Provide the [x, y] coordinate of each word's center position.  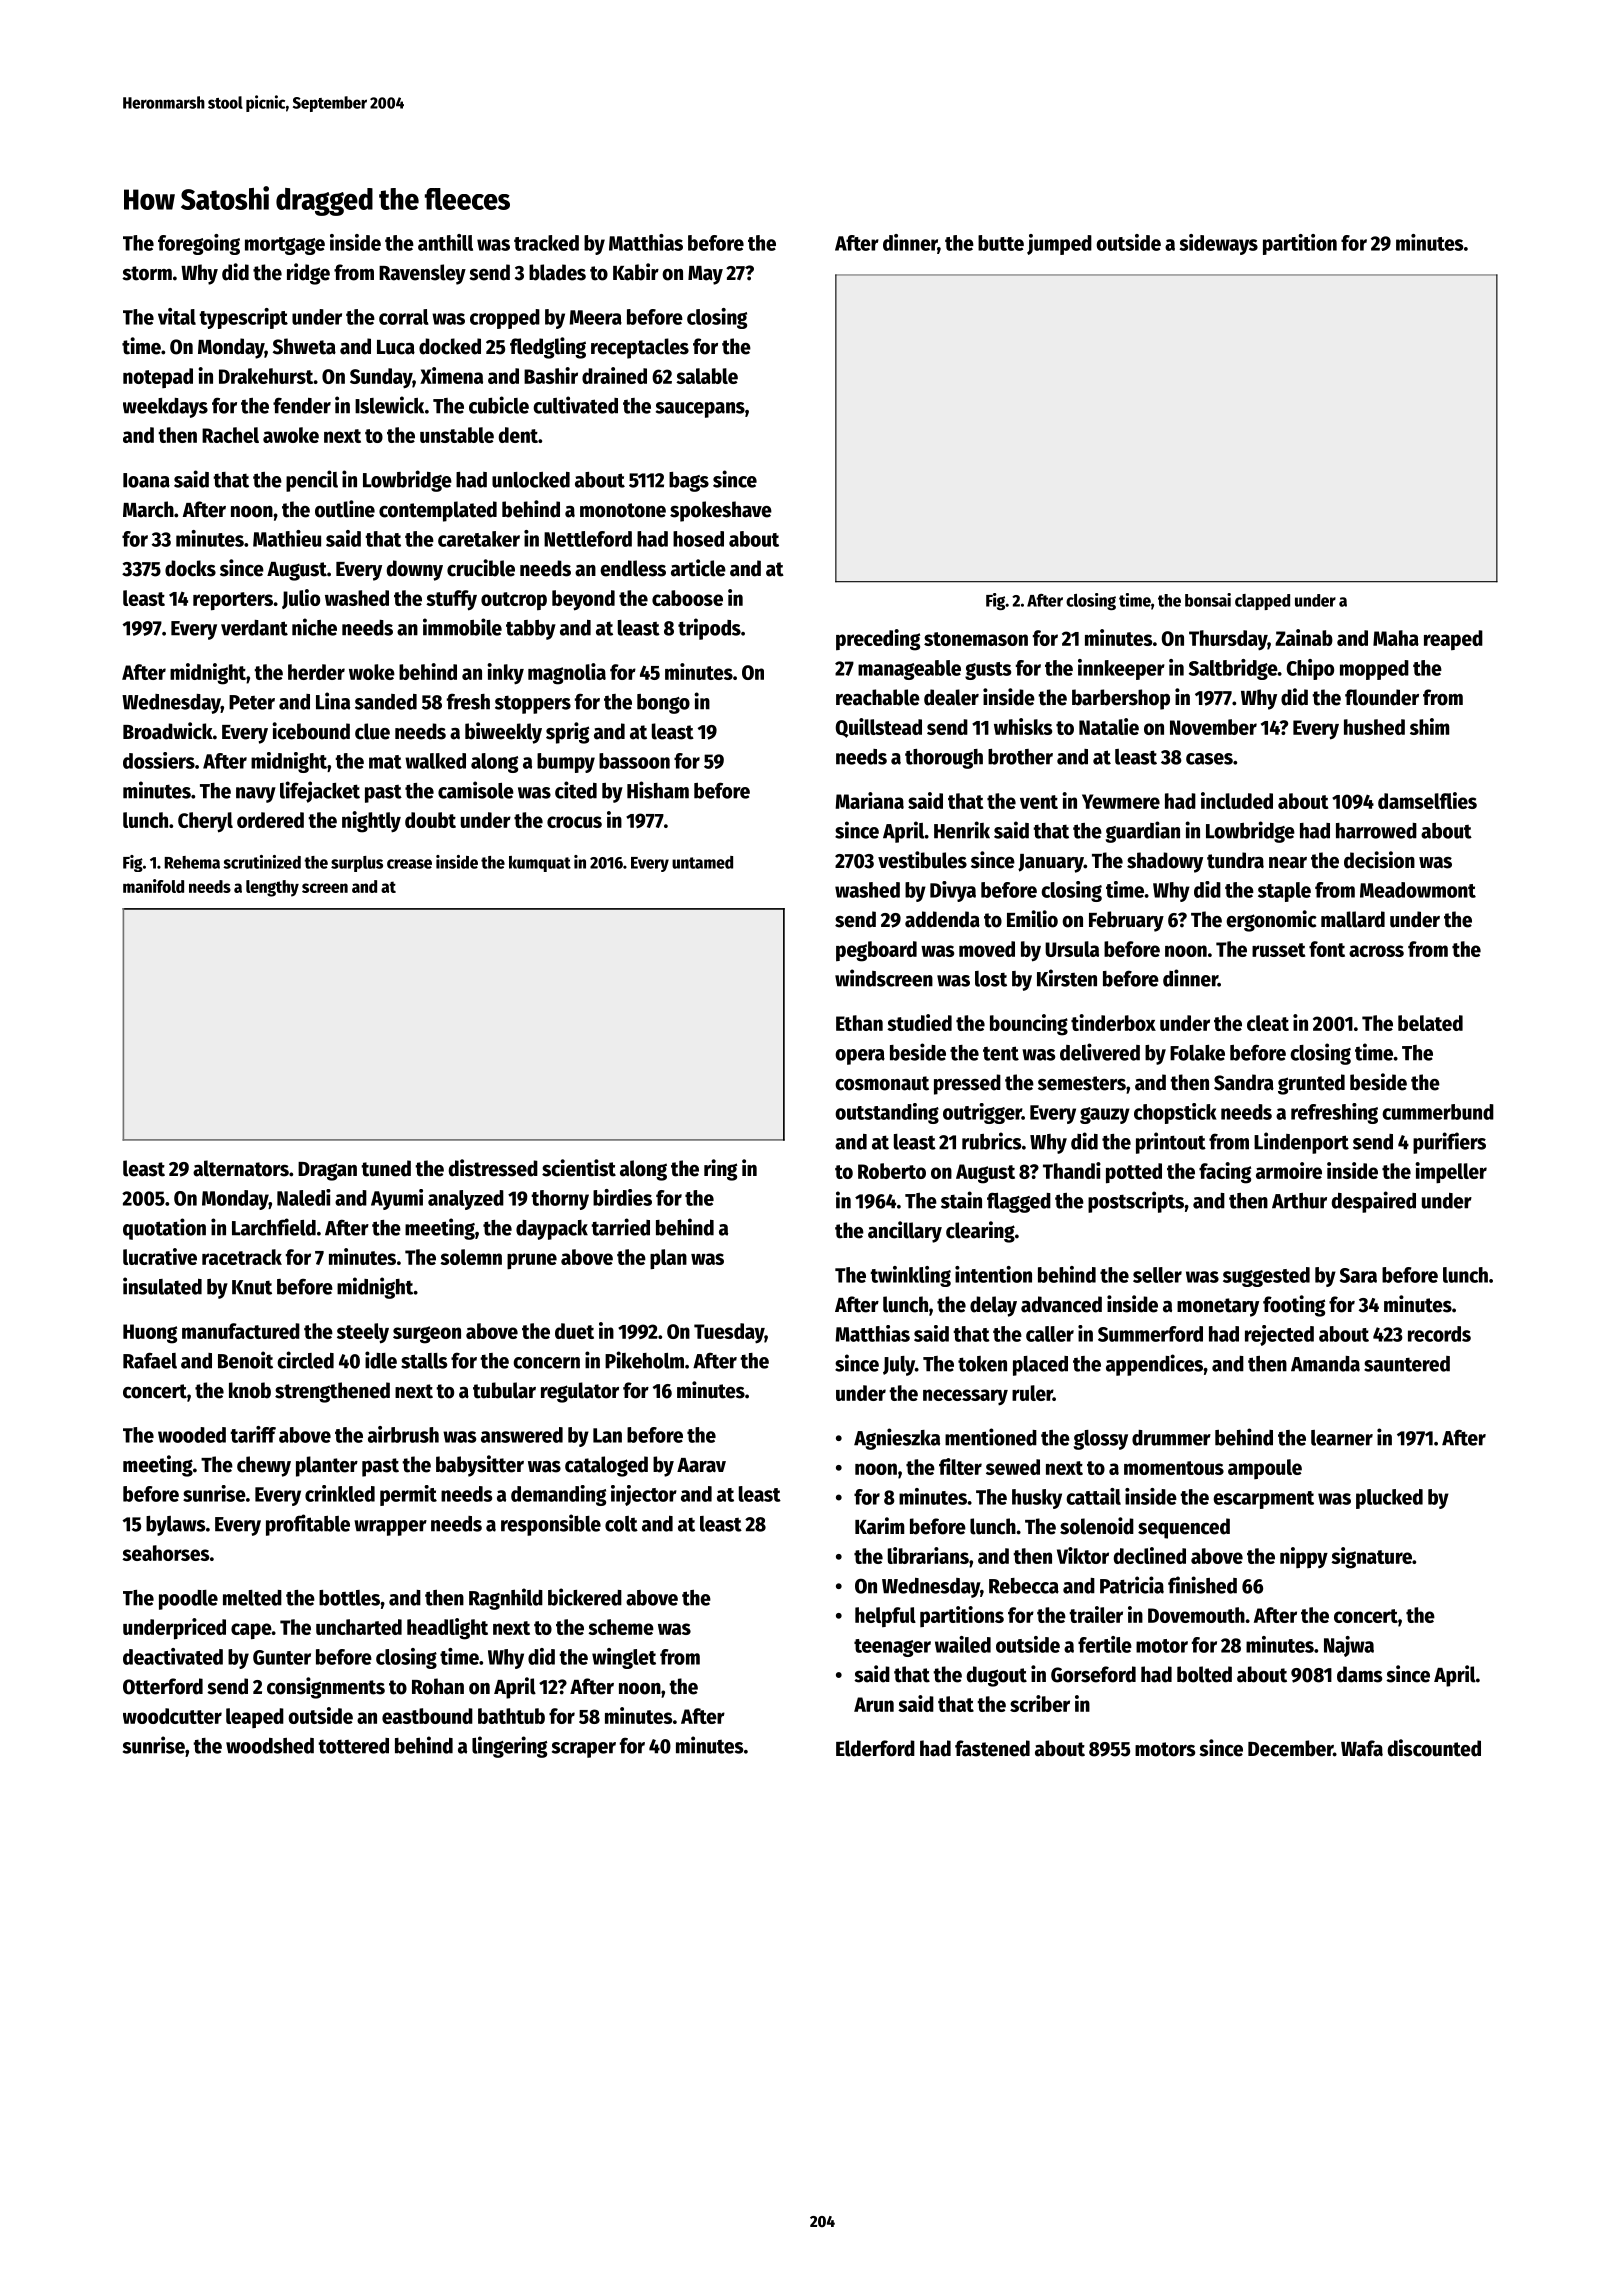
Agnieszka [897, 1439]
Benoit [245, 1360]
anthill [445, 242]
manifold [153, 886]
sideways [1219, 244]
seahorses [166, 1553]
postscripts [1136, 1202]
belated [1430, 1023]
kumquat [540, 864]
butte [1001, 243]
